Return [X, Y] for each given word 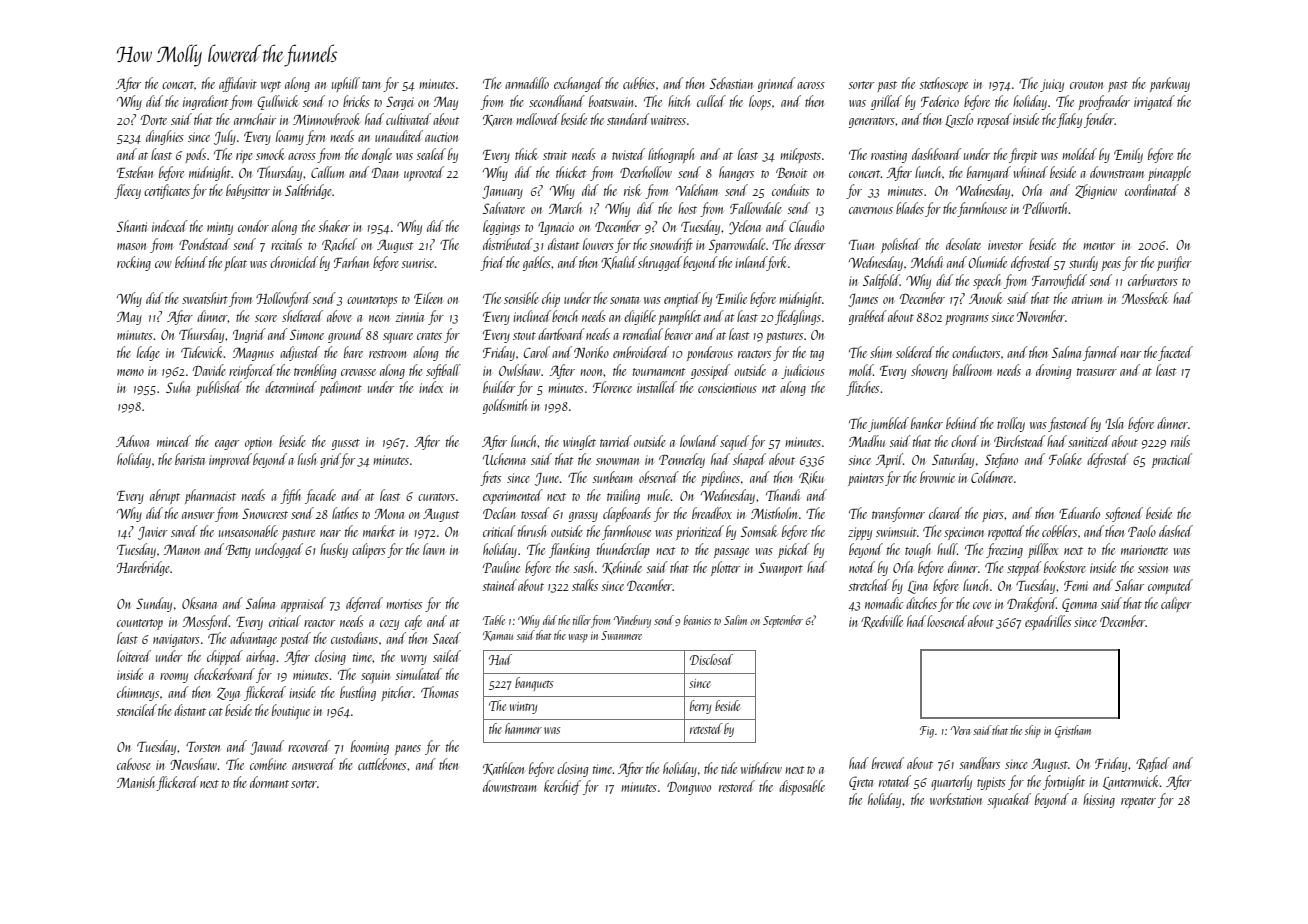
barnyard [989, 173]
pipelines [720, 478]
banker [927, 423]
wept [271, 86]
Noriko [591, 352]
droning [1053, 371]
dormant [269, 782]
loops [760, 102]
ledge [148, 353]
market [379, 531]
